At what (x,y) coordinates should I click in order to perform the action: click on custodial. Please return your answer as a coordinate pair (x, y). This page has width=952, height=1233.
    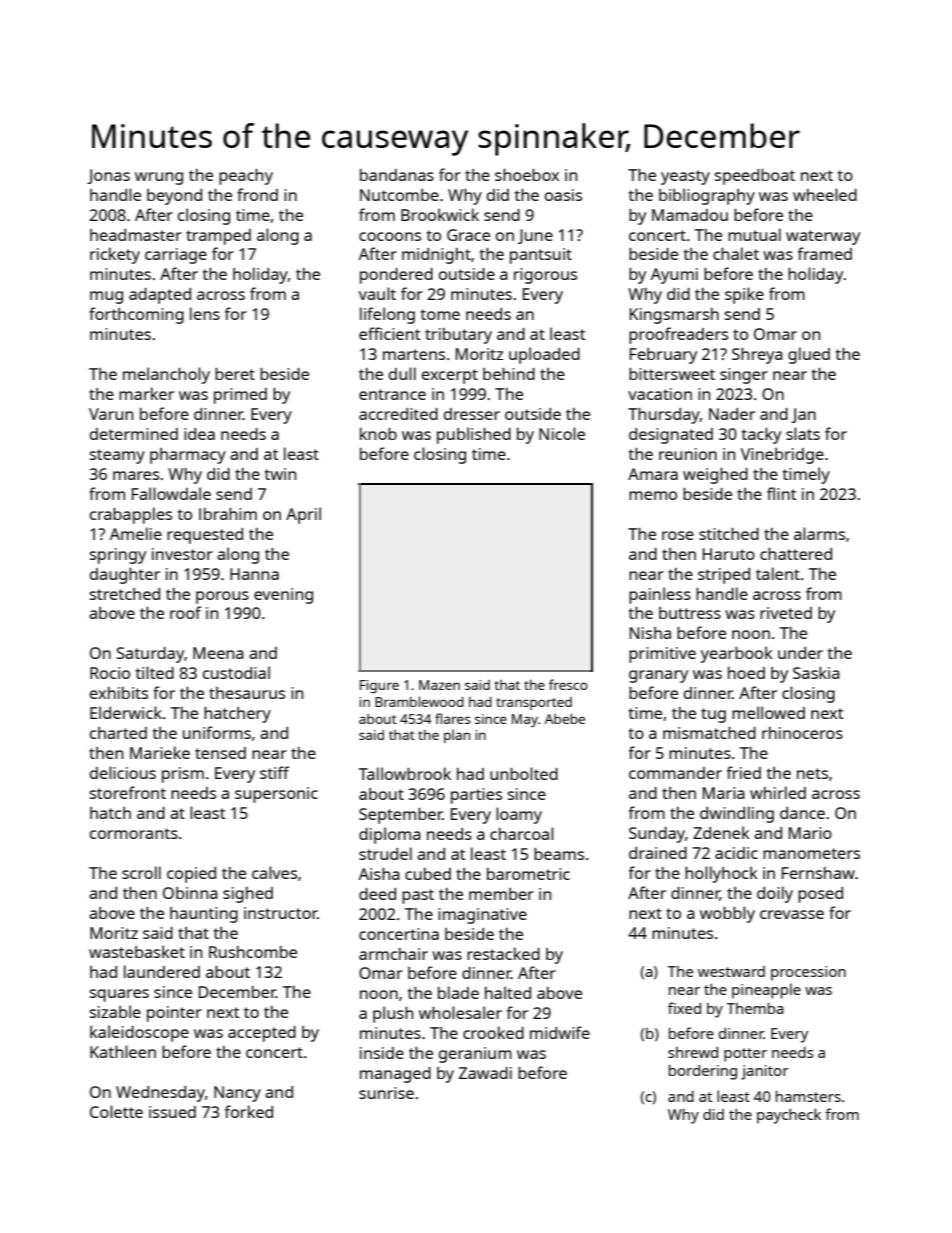
    Looking at the image, I should click on (236, 672).
